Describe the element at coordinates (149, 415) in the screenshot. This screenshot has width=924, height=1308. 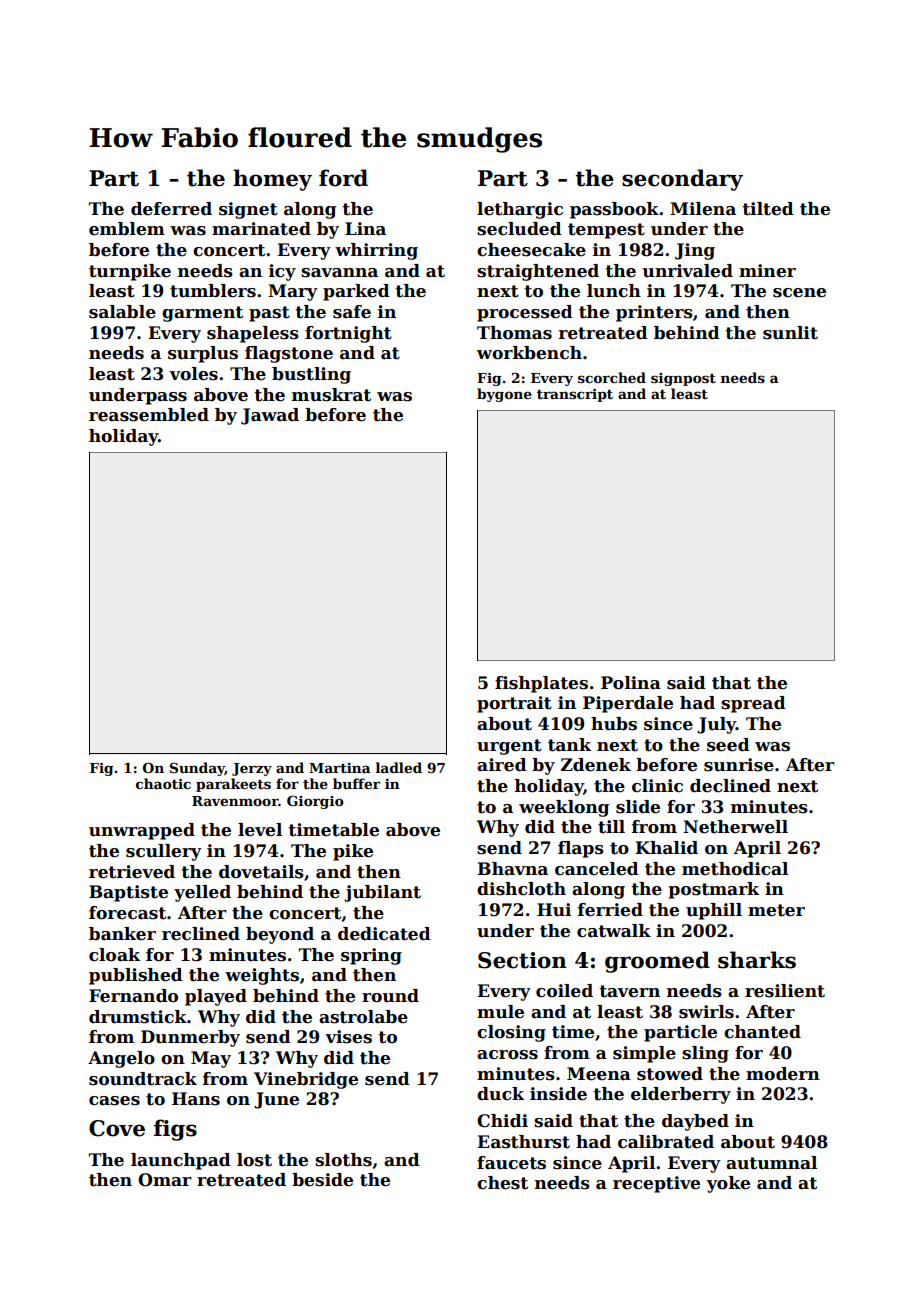
I see `reassembled` at that location.
